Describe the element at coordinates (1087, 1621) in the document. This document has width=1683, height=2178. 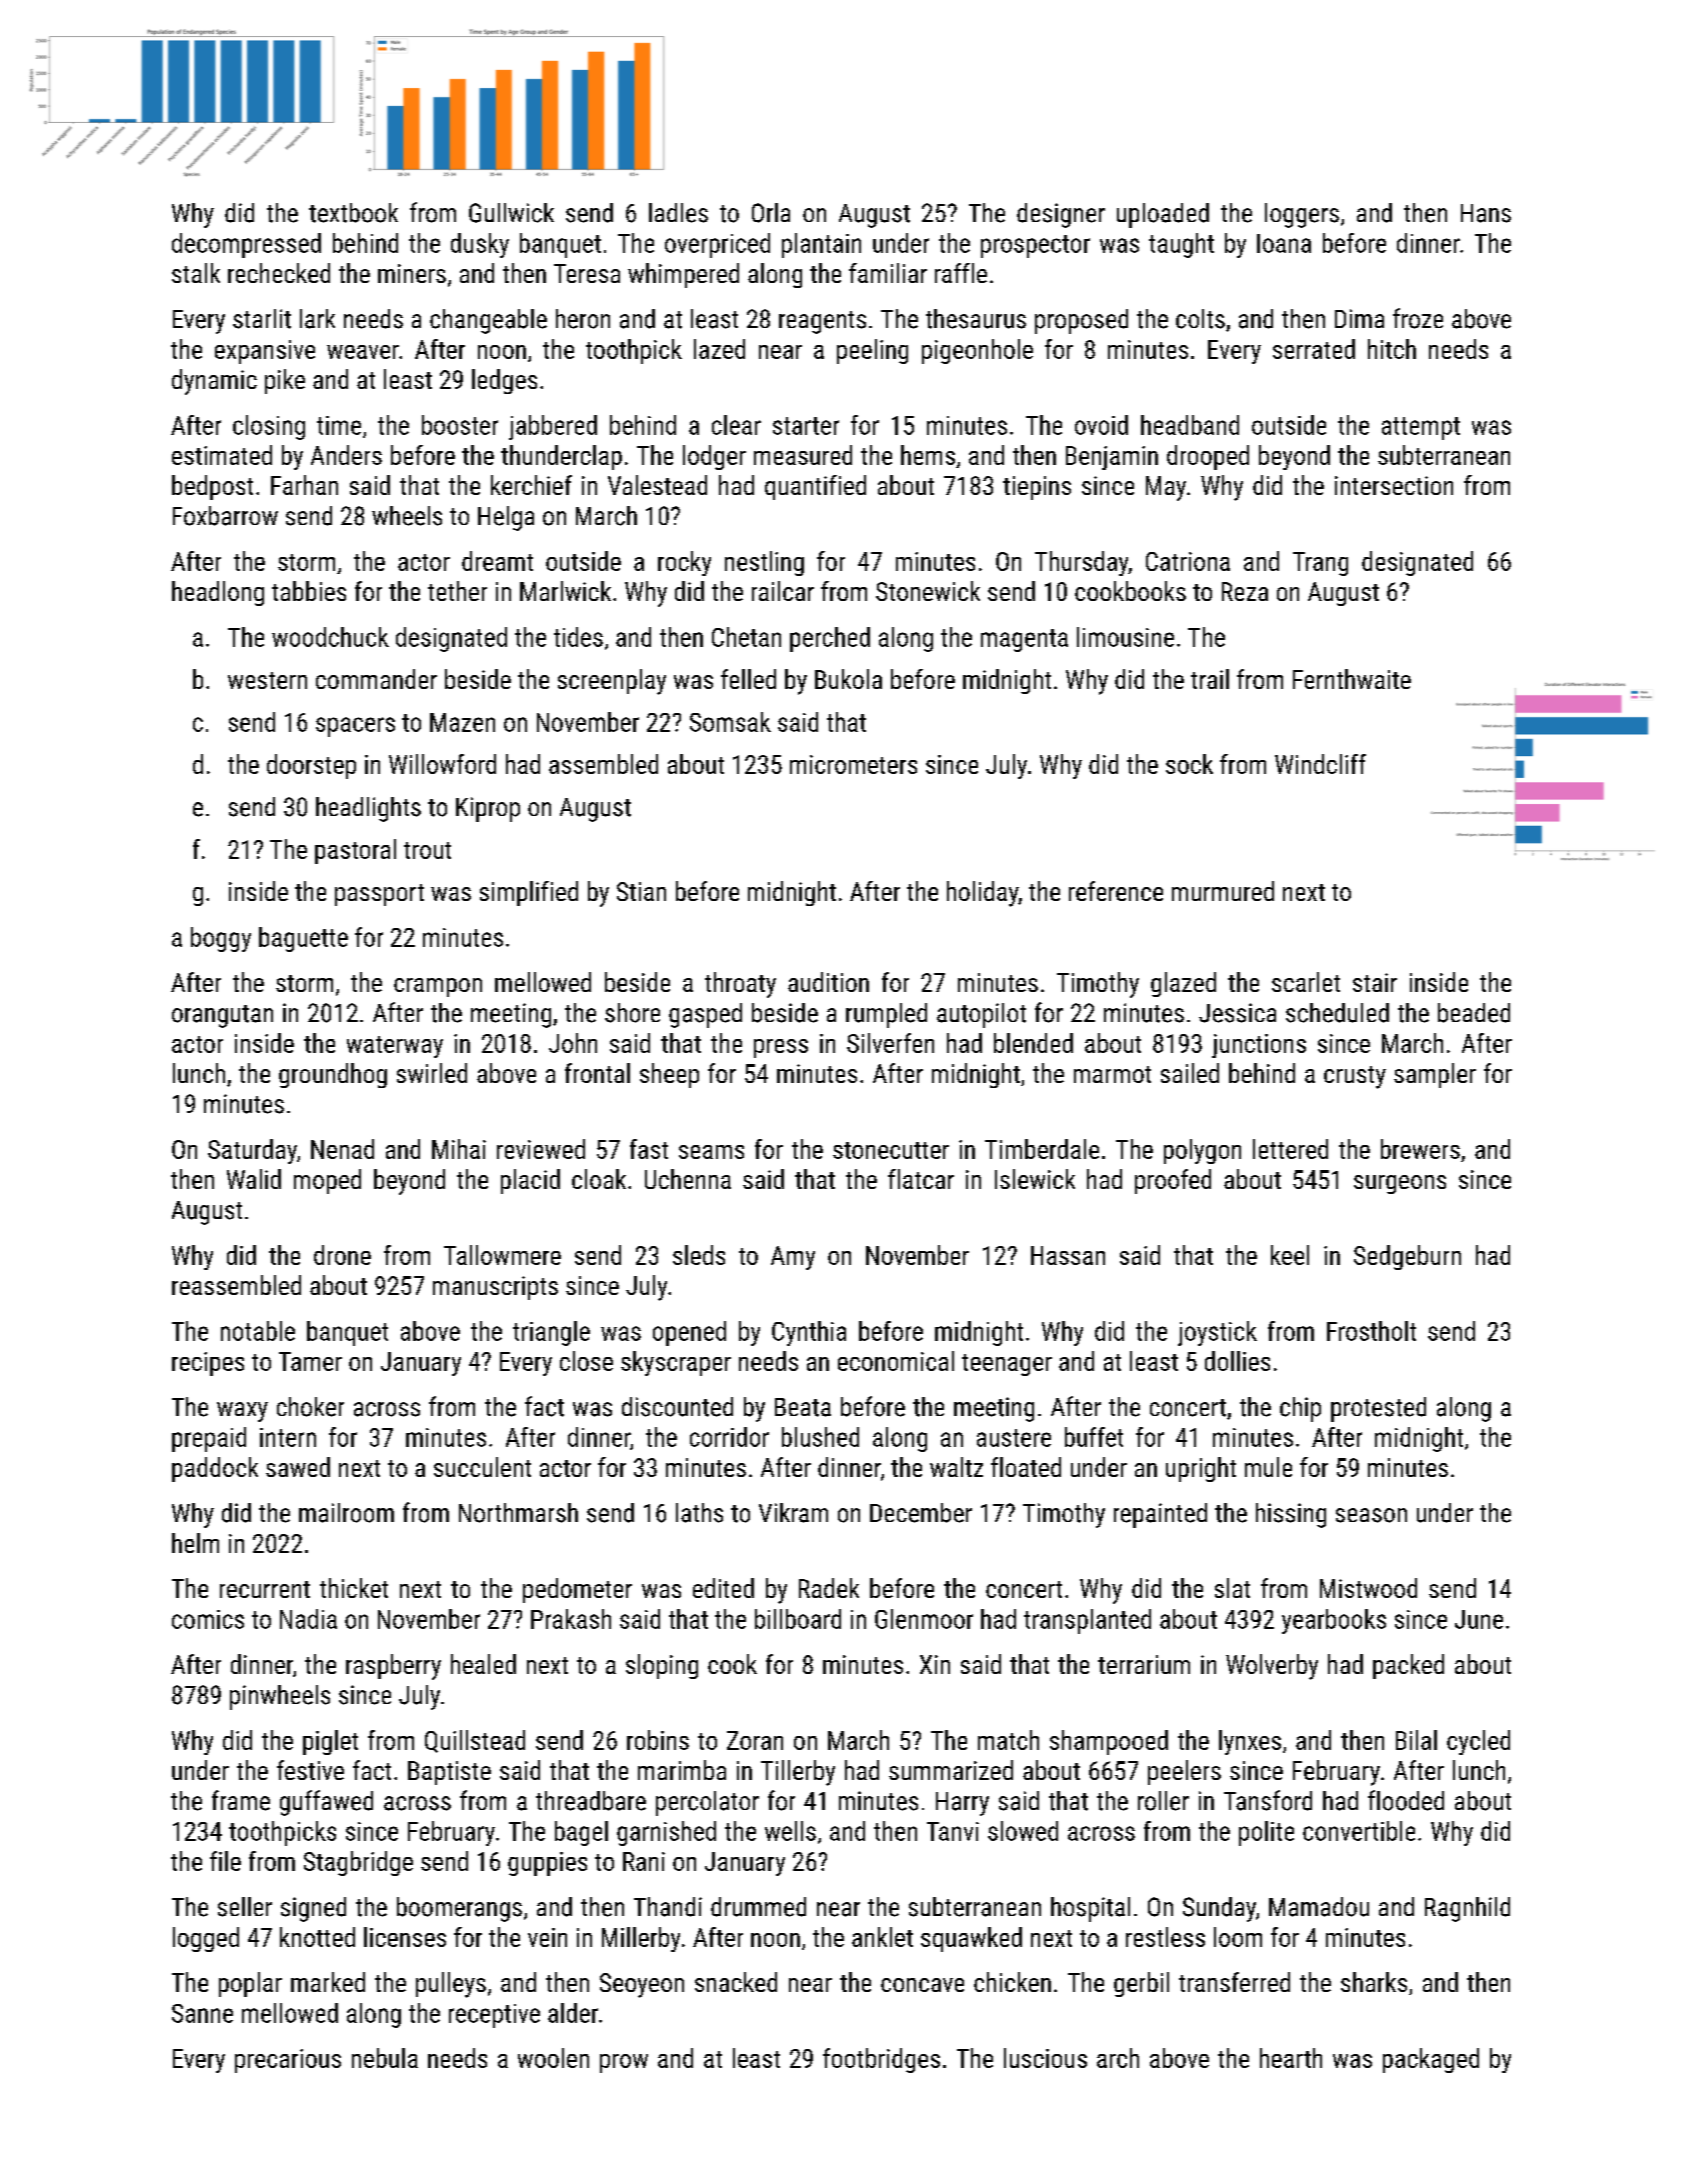
I see `transplanted` at that location.
